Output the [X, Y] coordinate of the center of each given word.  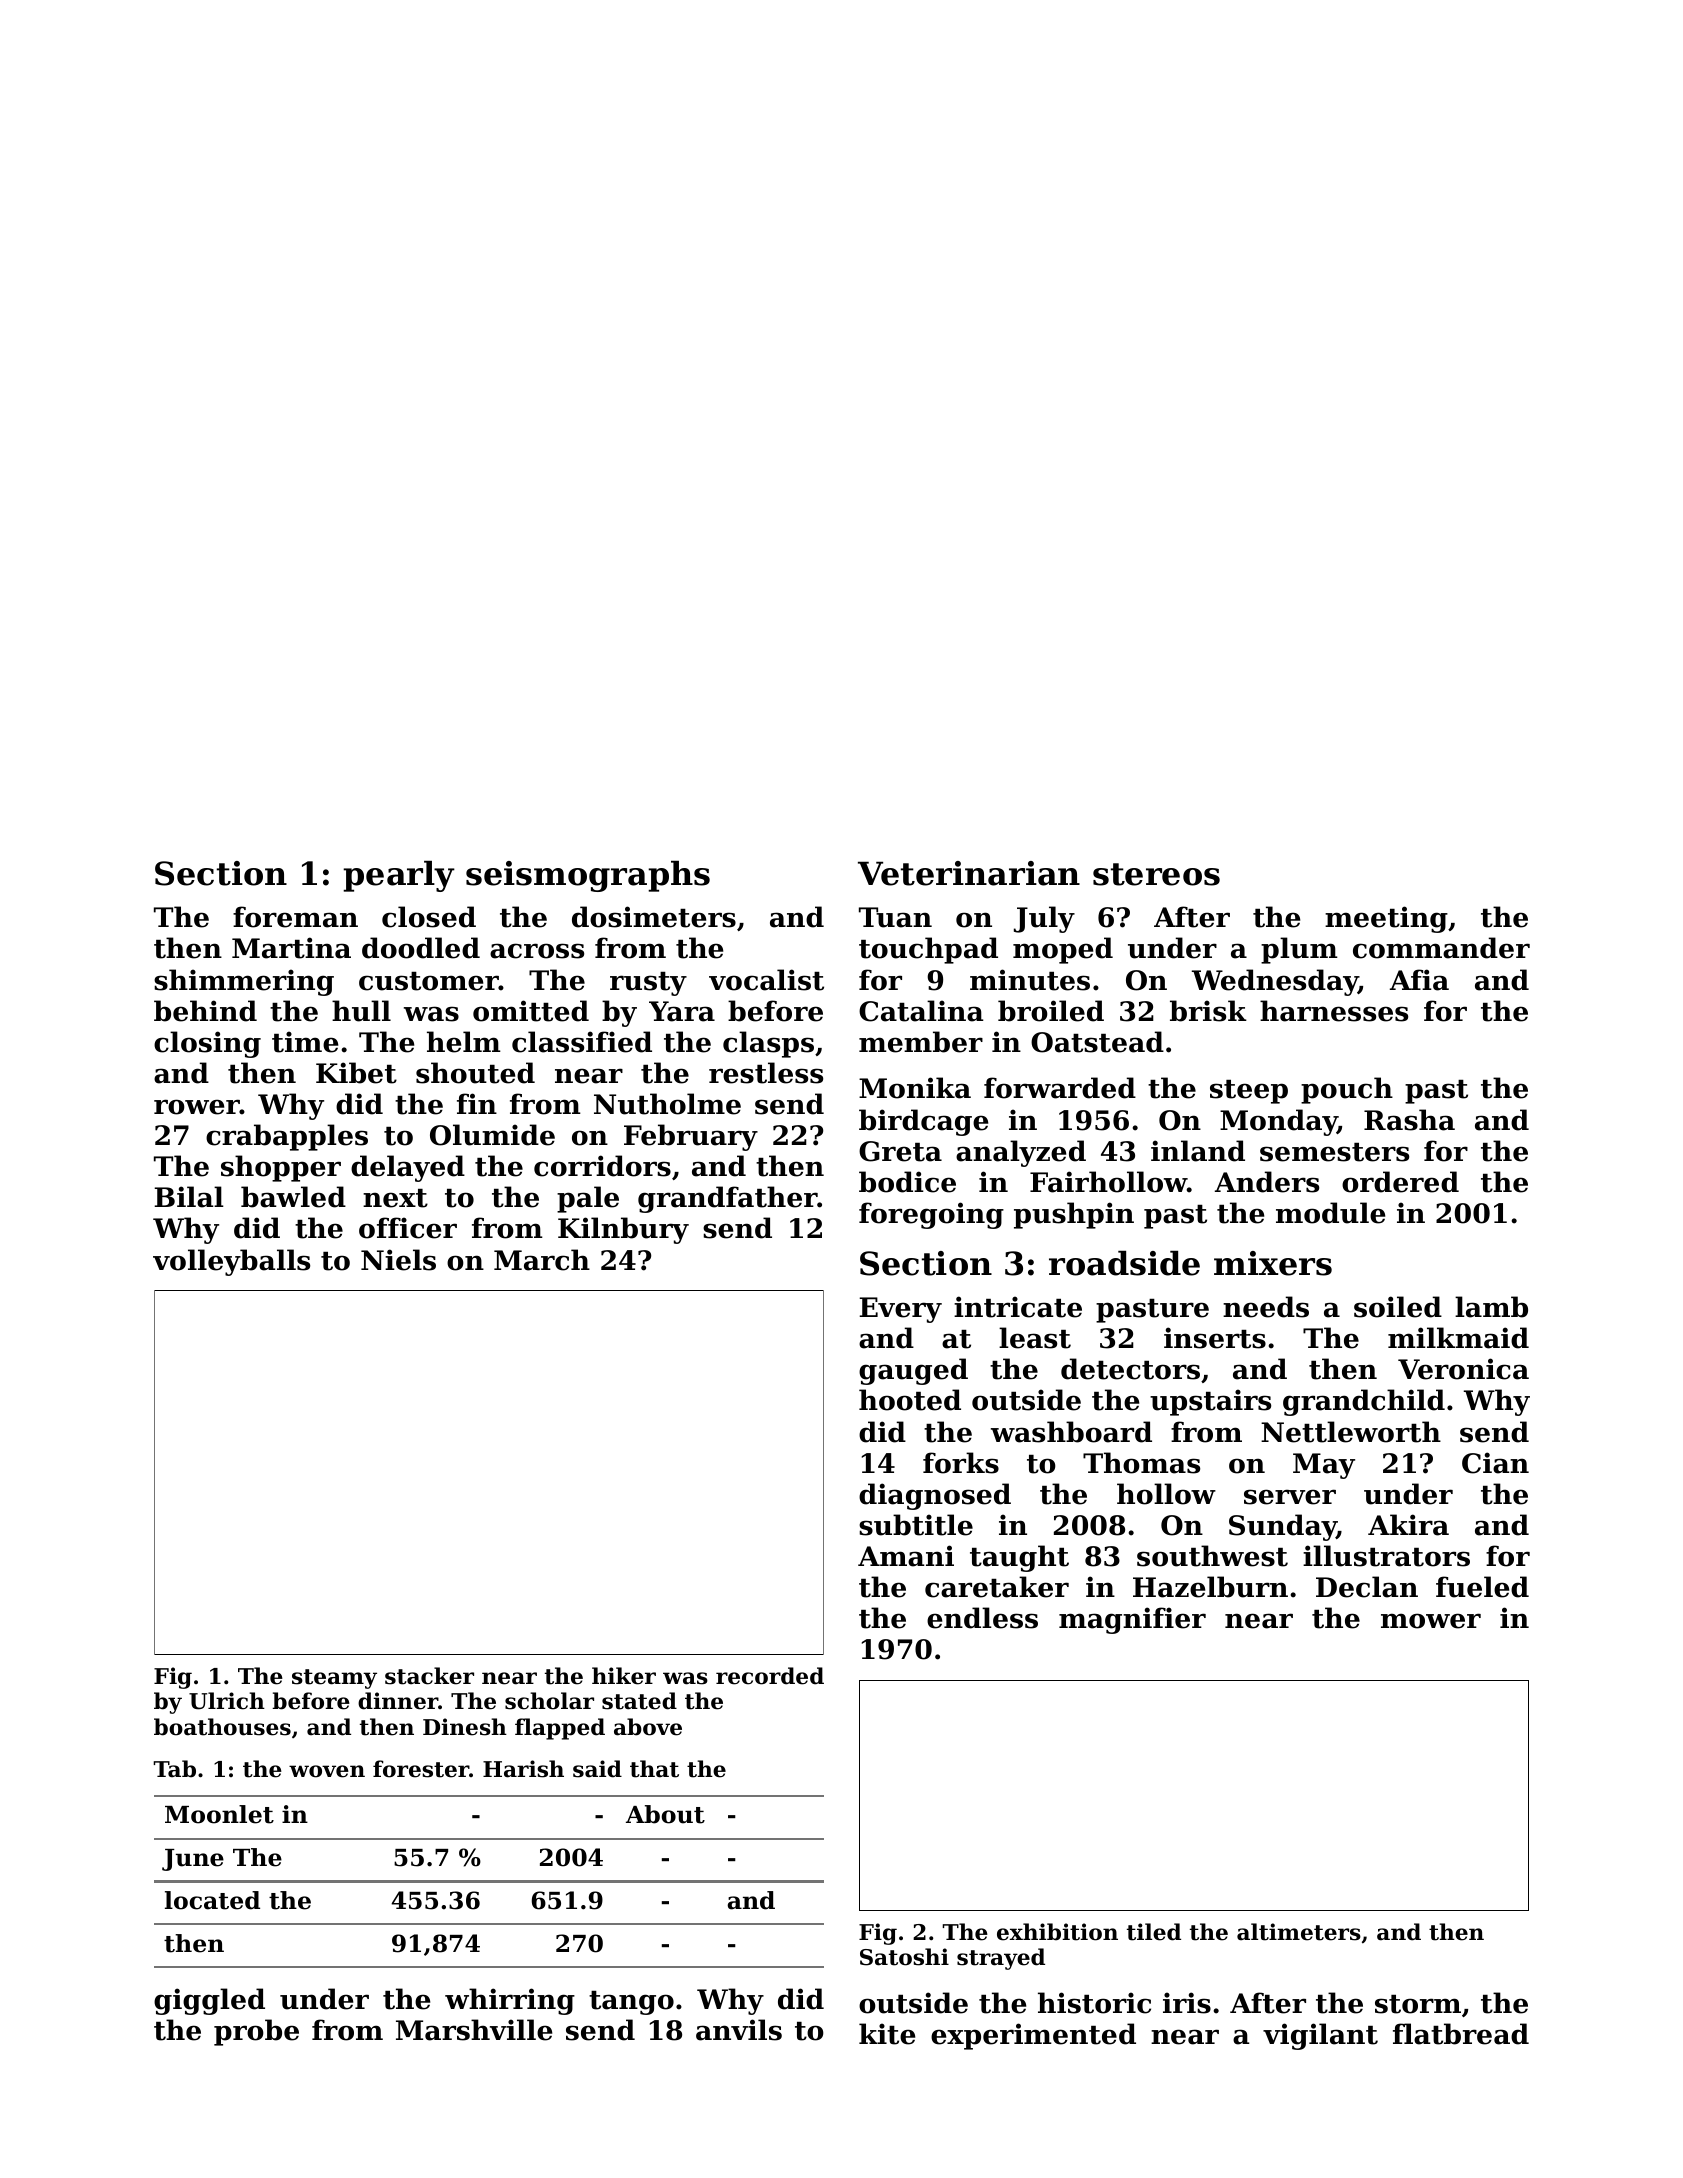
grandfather [728, 1199]
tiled [1154, 1932]
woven [327, 1771]
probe [256, 2032]
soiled [1398, 1307]
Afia [1419, 980]
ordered [1400, 1182]
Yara [682, 1011]
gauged [913, 1371]
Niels [398, 1260]
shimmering [244, 982]
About [665, 1814]
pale [588, 1199]
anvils [739, 2030]
